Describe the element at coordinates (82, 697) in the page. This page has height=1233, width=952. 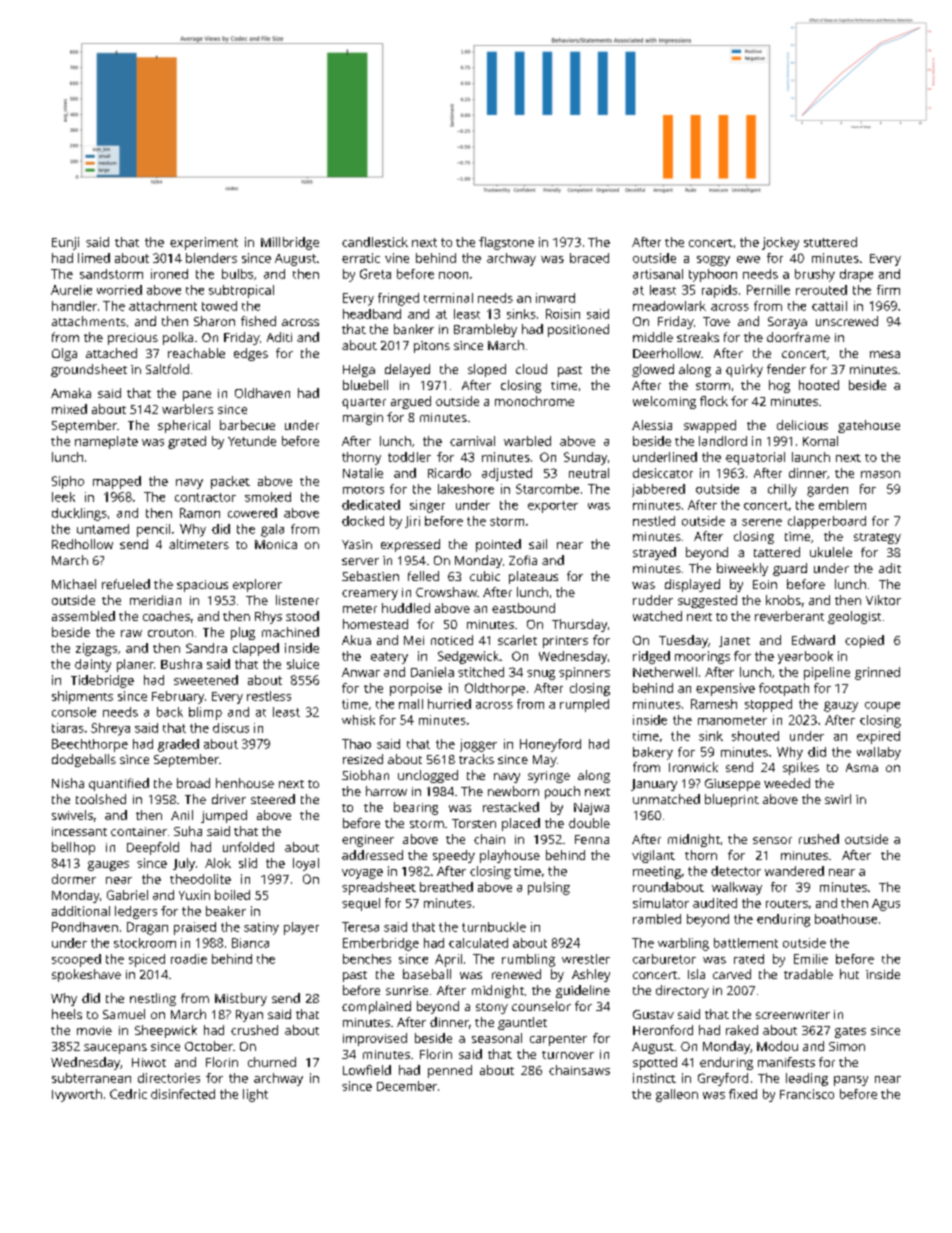
I see `shipments` at that location.
